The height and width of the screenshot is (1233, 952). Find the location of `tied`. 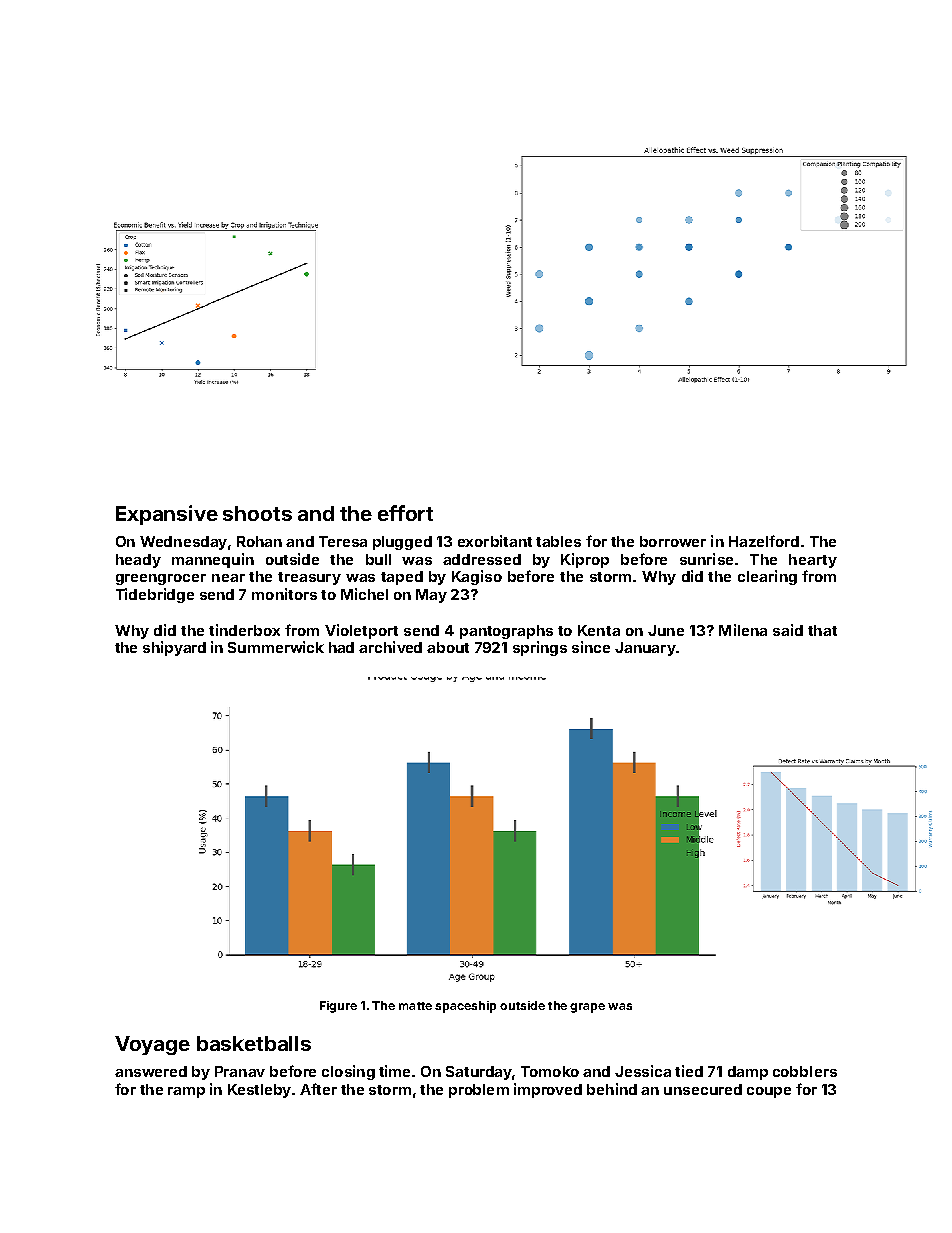

tied is located at coordinates (689, 1071).
